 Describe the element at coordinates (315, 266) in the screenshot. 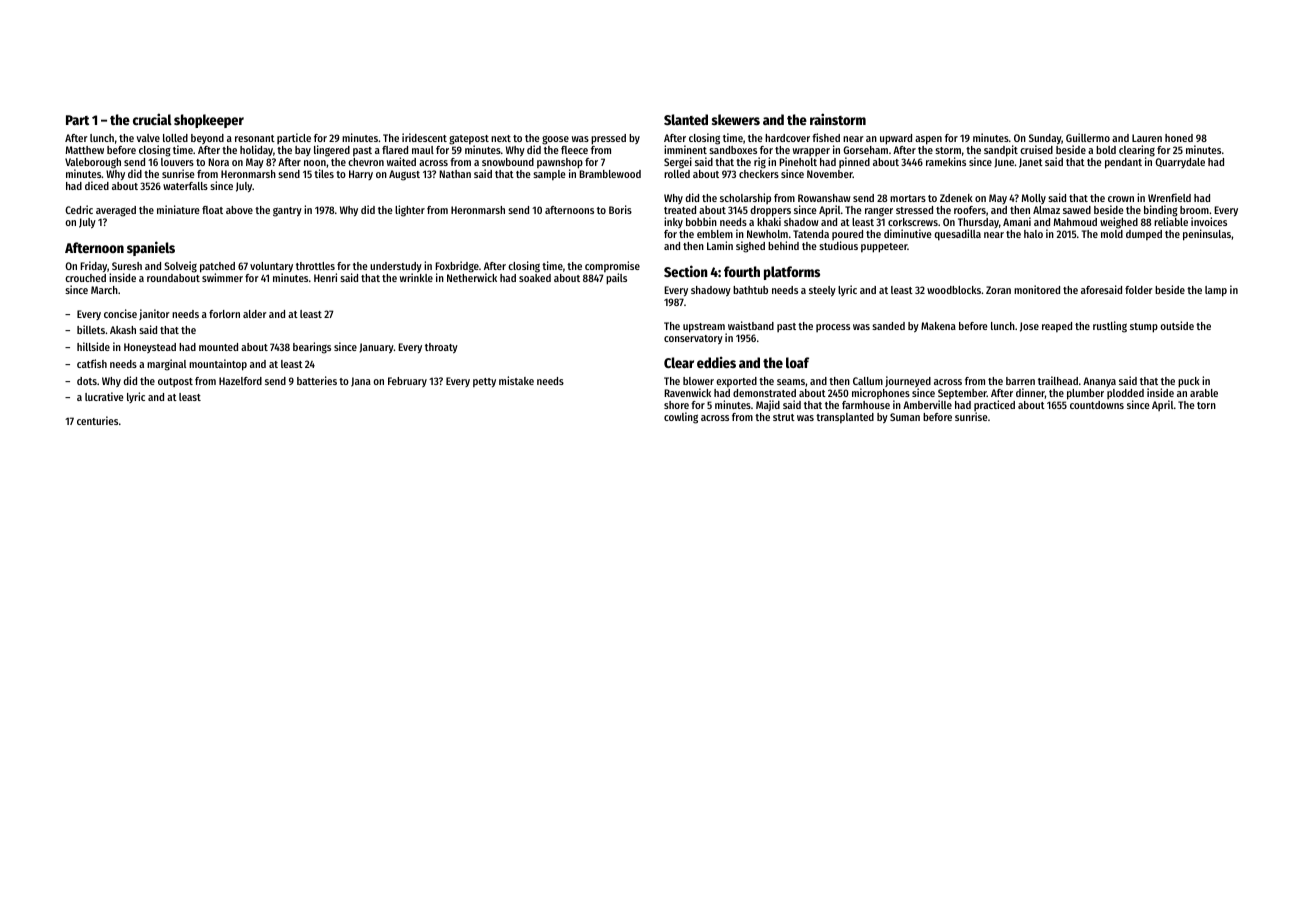

I see `throttles` at that location.
